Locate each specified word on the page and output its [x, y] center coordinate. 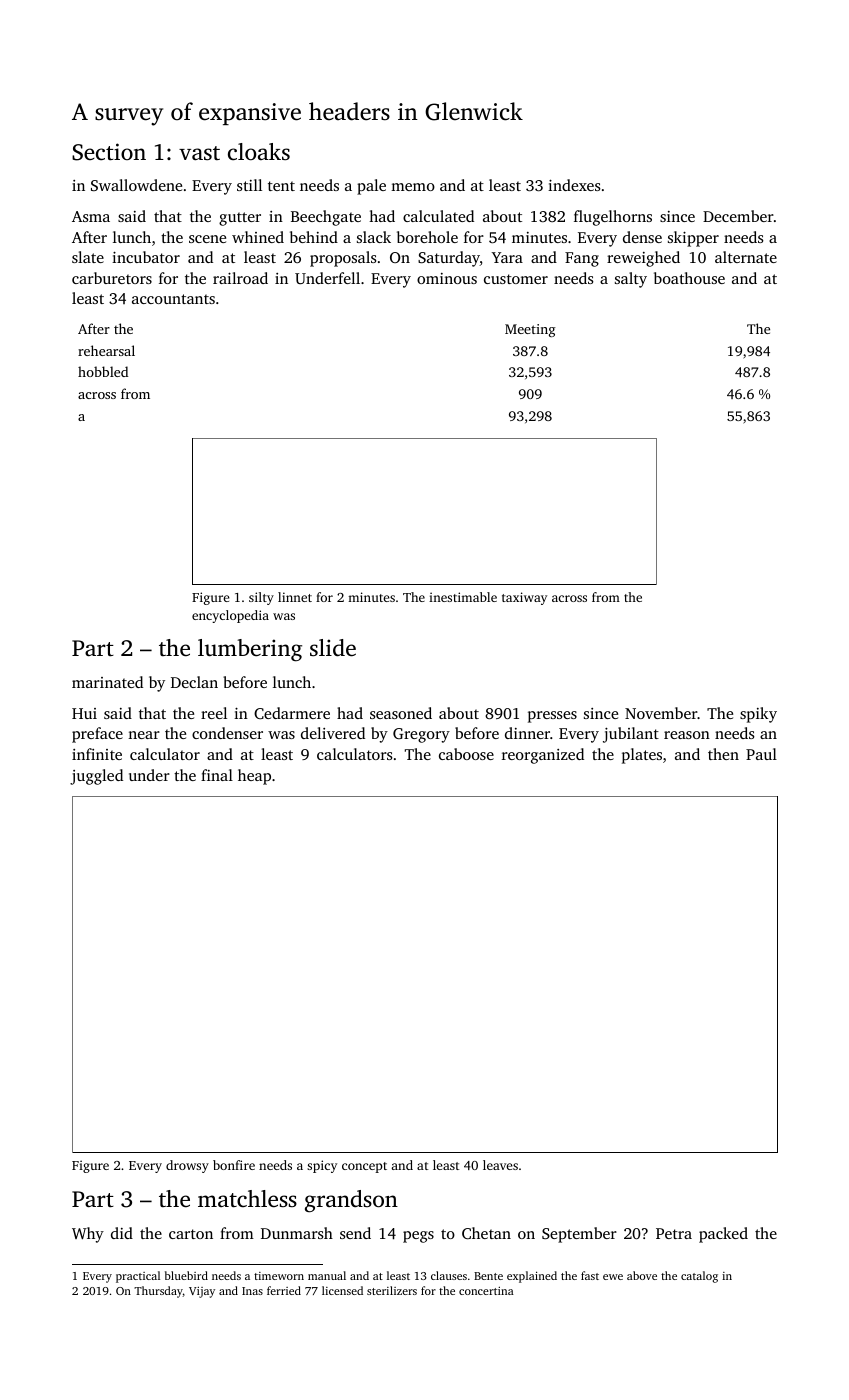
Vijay [202, 1292]
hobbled [103, 371]
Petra [674, 1233]
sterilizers [392, 1290]
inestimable [463, 597]
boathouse [689, 278]
